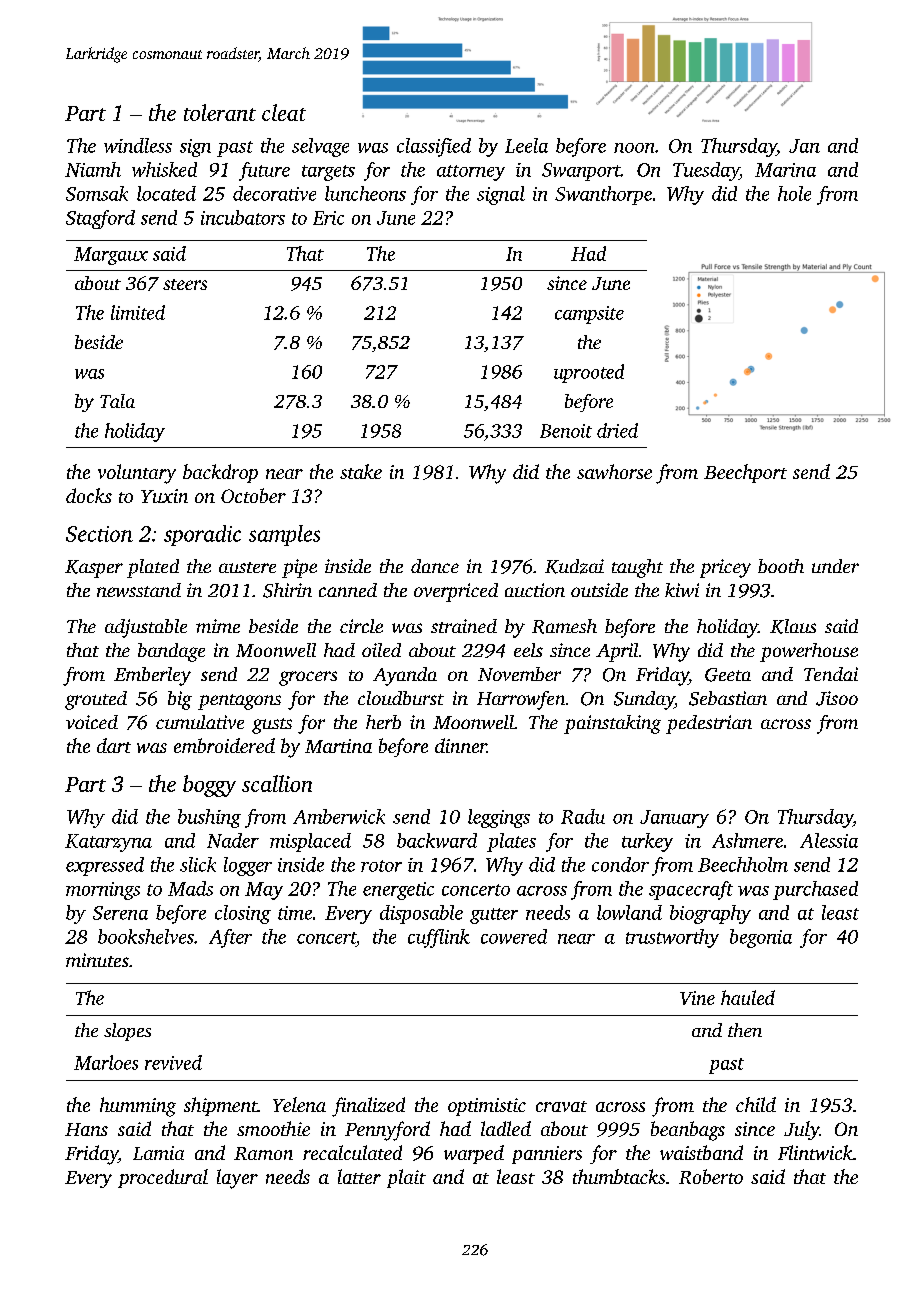 The image size is (924, 1308). Describe the element at coordinates (164, 496) in the screenshot. I see `Yuxin` at that location.
